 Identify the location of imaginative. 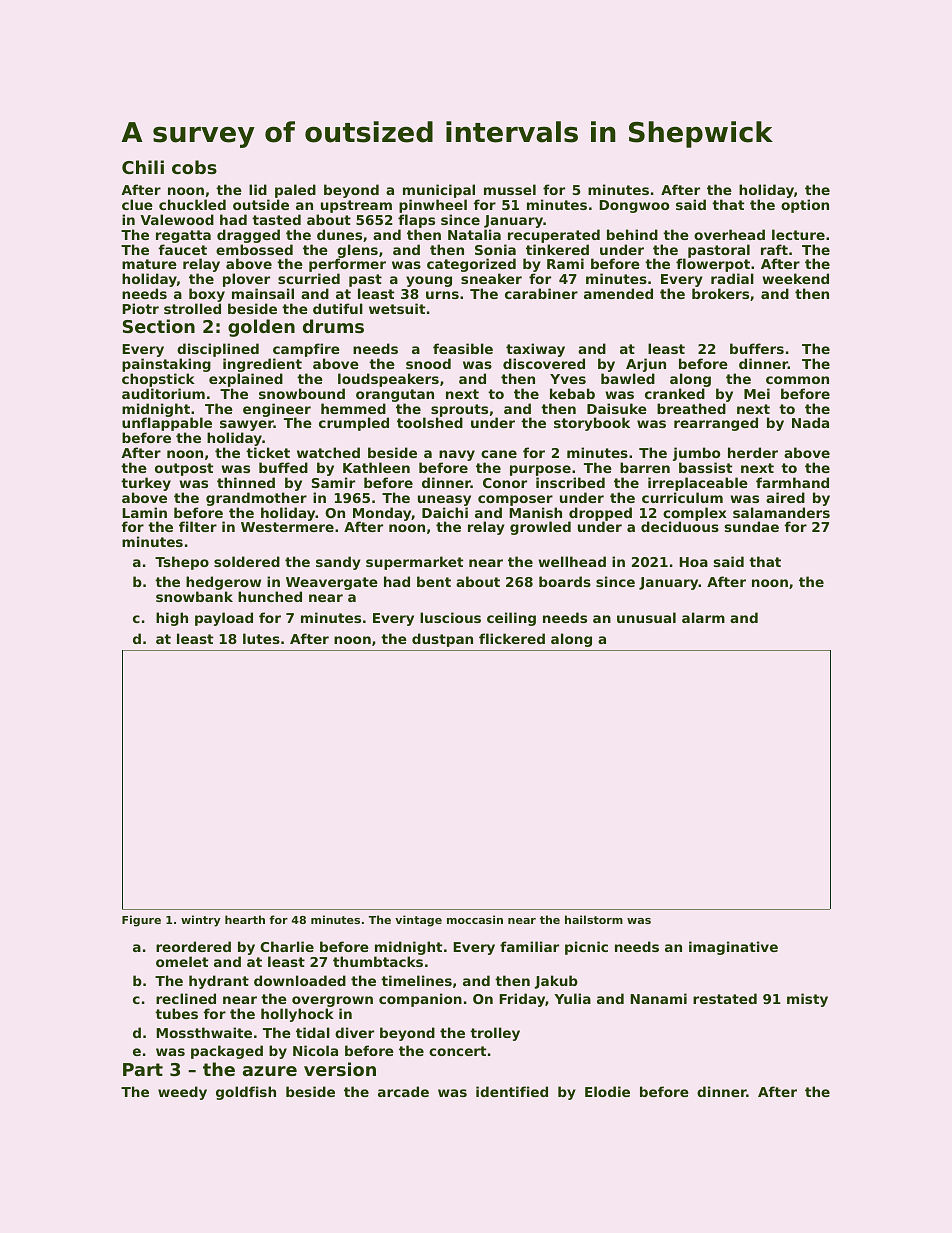
(733, 948).
